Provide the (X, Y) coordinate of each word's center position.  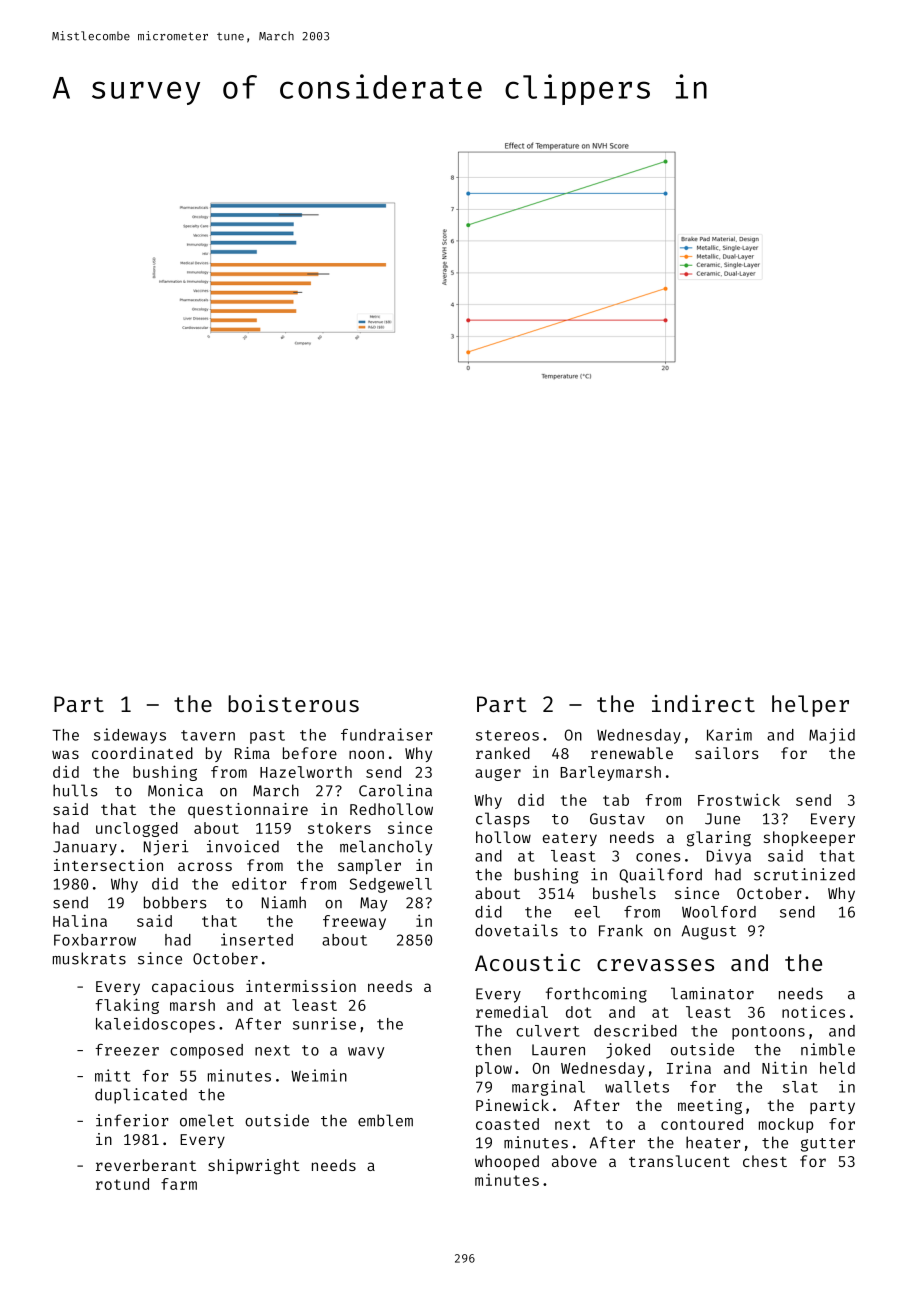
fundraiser (386, 734)
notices (813, 1011)
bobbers (175, 902)
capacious (193, 987)
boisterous (293, 703)
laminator (712, 993)
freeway (354, 922)
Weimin (319, 1075)
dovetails (516, 930)
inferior (132, 1120)
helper (810, 706)
